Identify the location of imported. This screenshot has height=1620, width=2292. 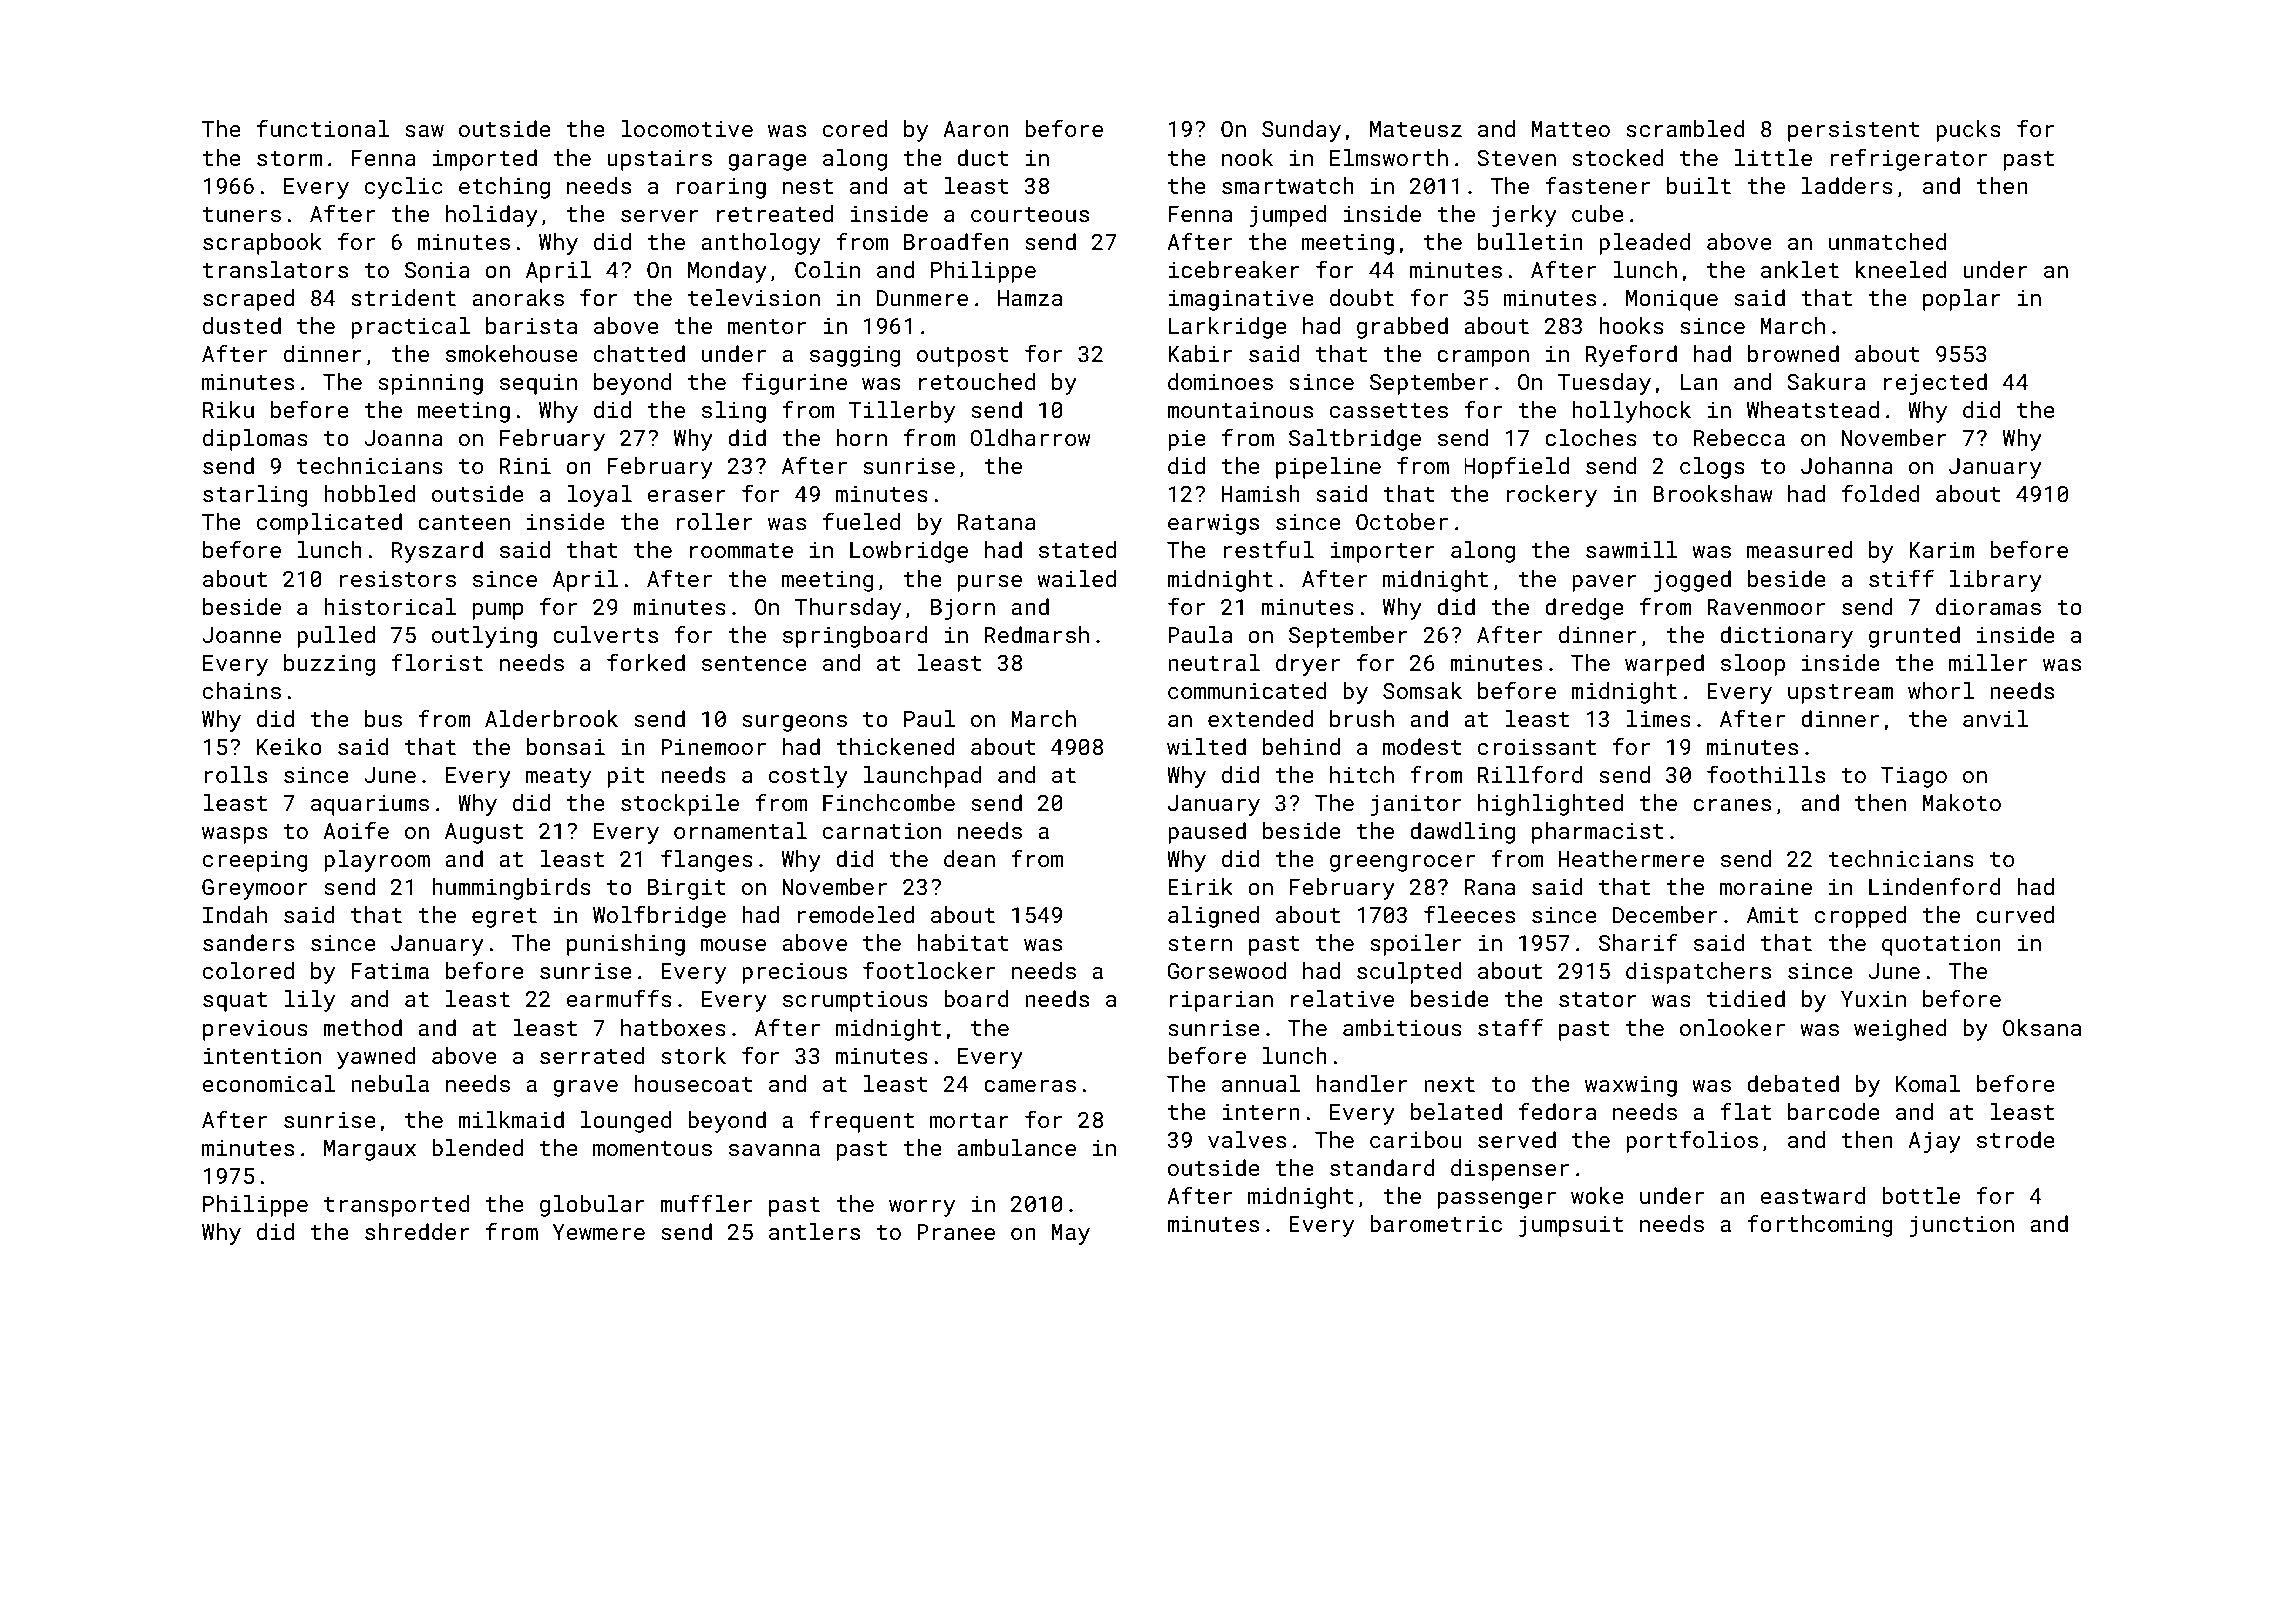
(485, 160).
